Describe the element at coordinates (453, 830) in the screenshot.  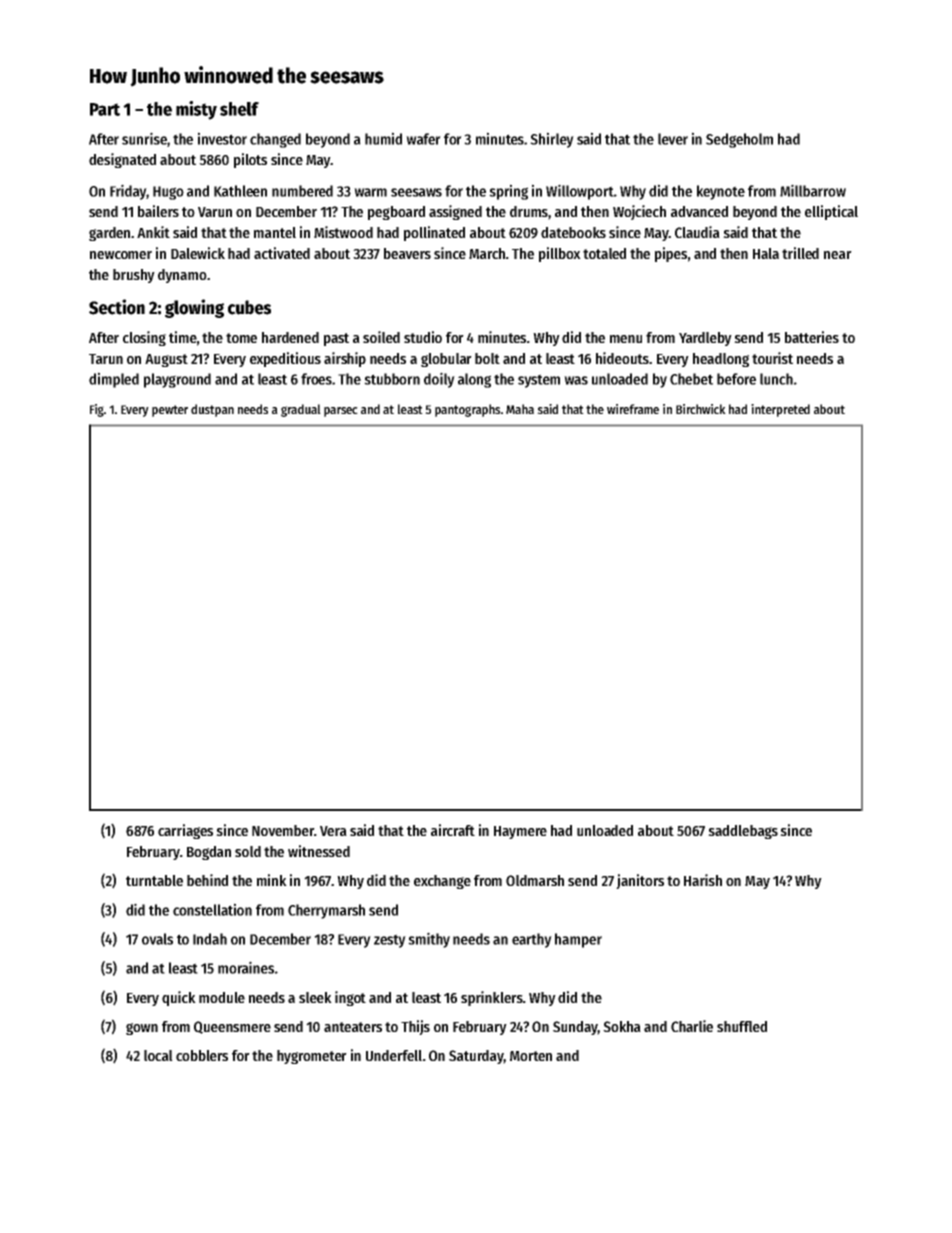
I see `aircraft` at that location.
